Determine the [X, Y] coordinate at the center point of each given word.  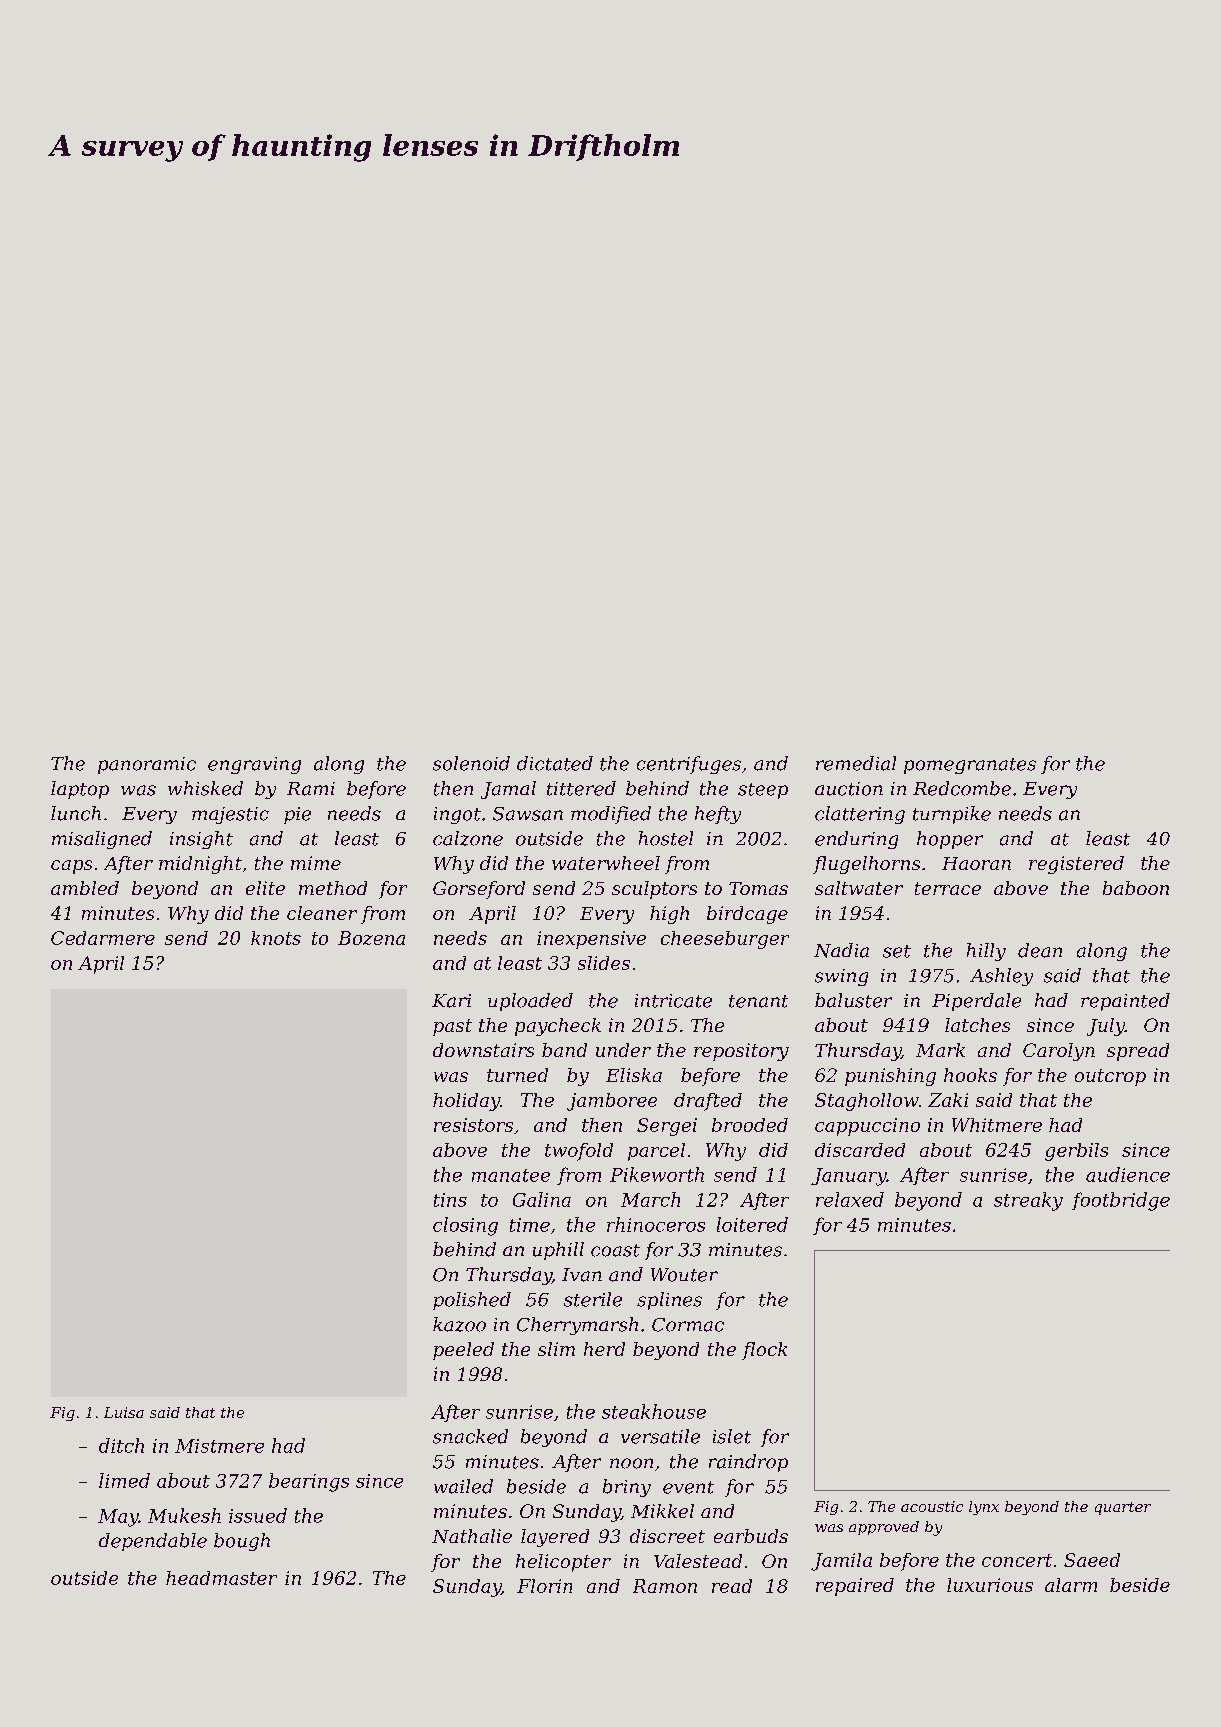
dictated [555, 763]
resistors [473, 1125]
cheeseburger [725, 940]
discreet [667, 1536]
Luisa [124, 1412]
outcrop [1110, 1077]
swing [841, 977]
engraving [254, 765]
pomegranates [970, 766]
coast [615, 1250]
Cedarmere [103, 938]
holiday [466, 1102]
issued [258, 1515]
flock [764, 1351]
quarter [1123, 1508]
